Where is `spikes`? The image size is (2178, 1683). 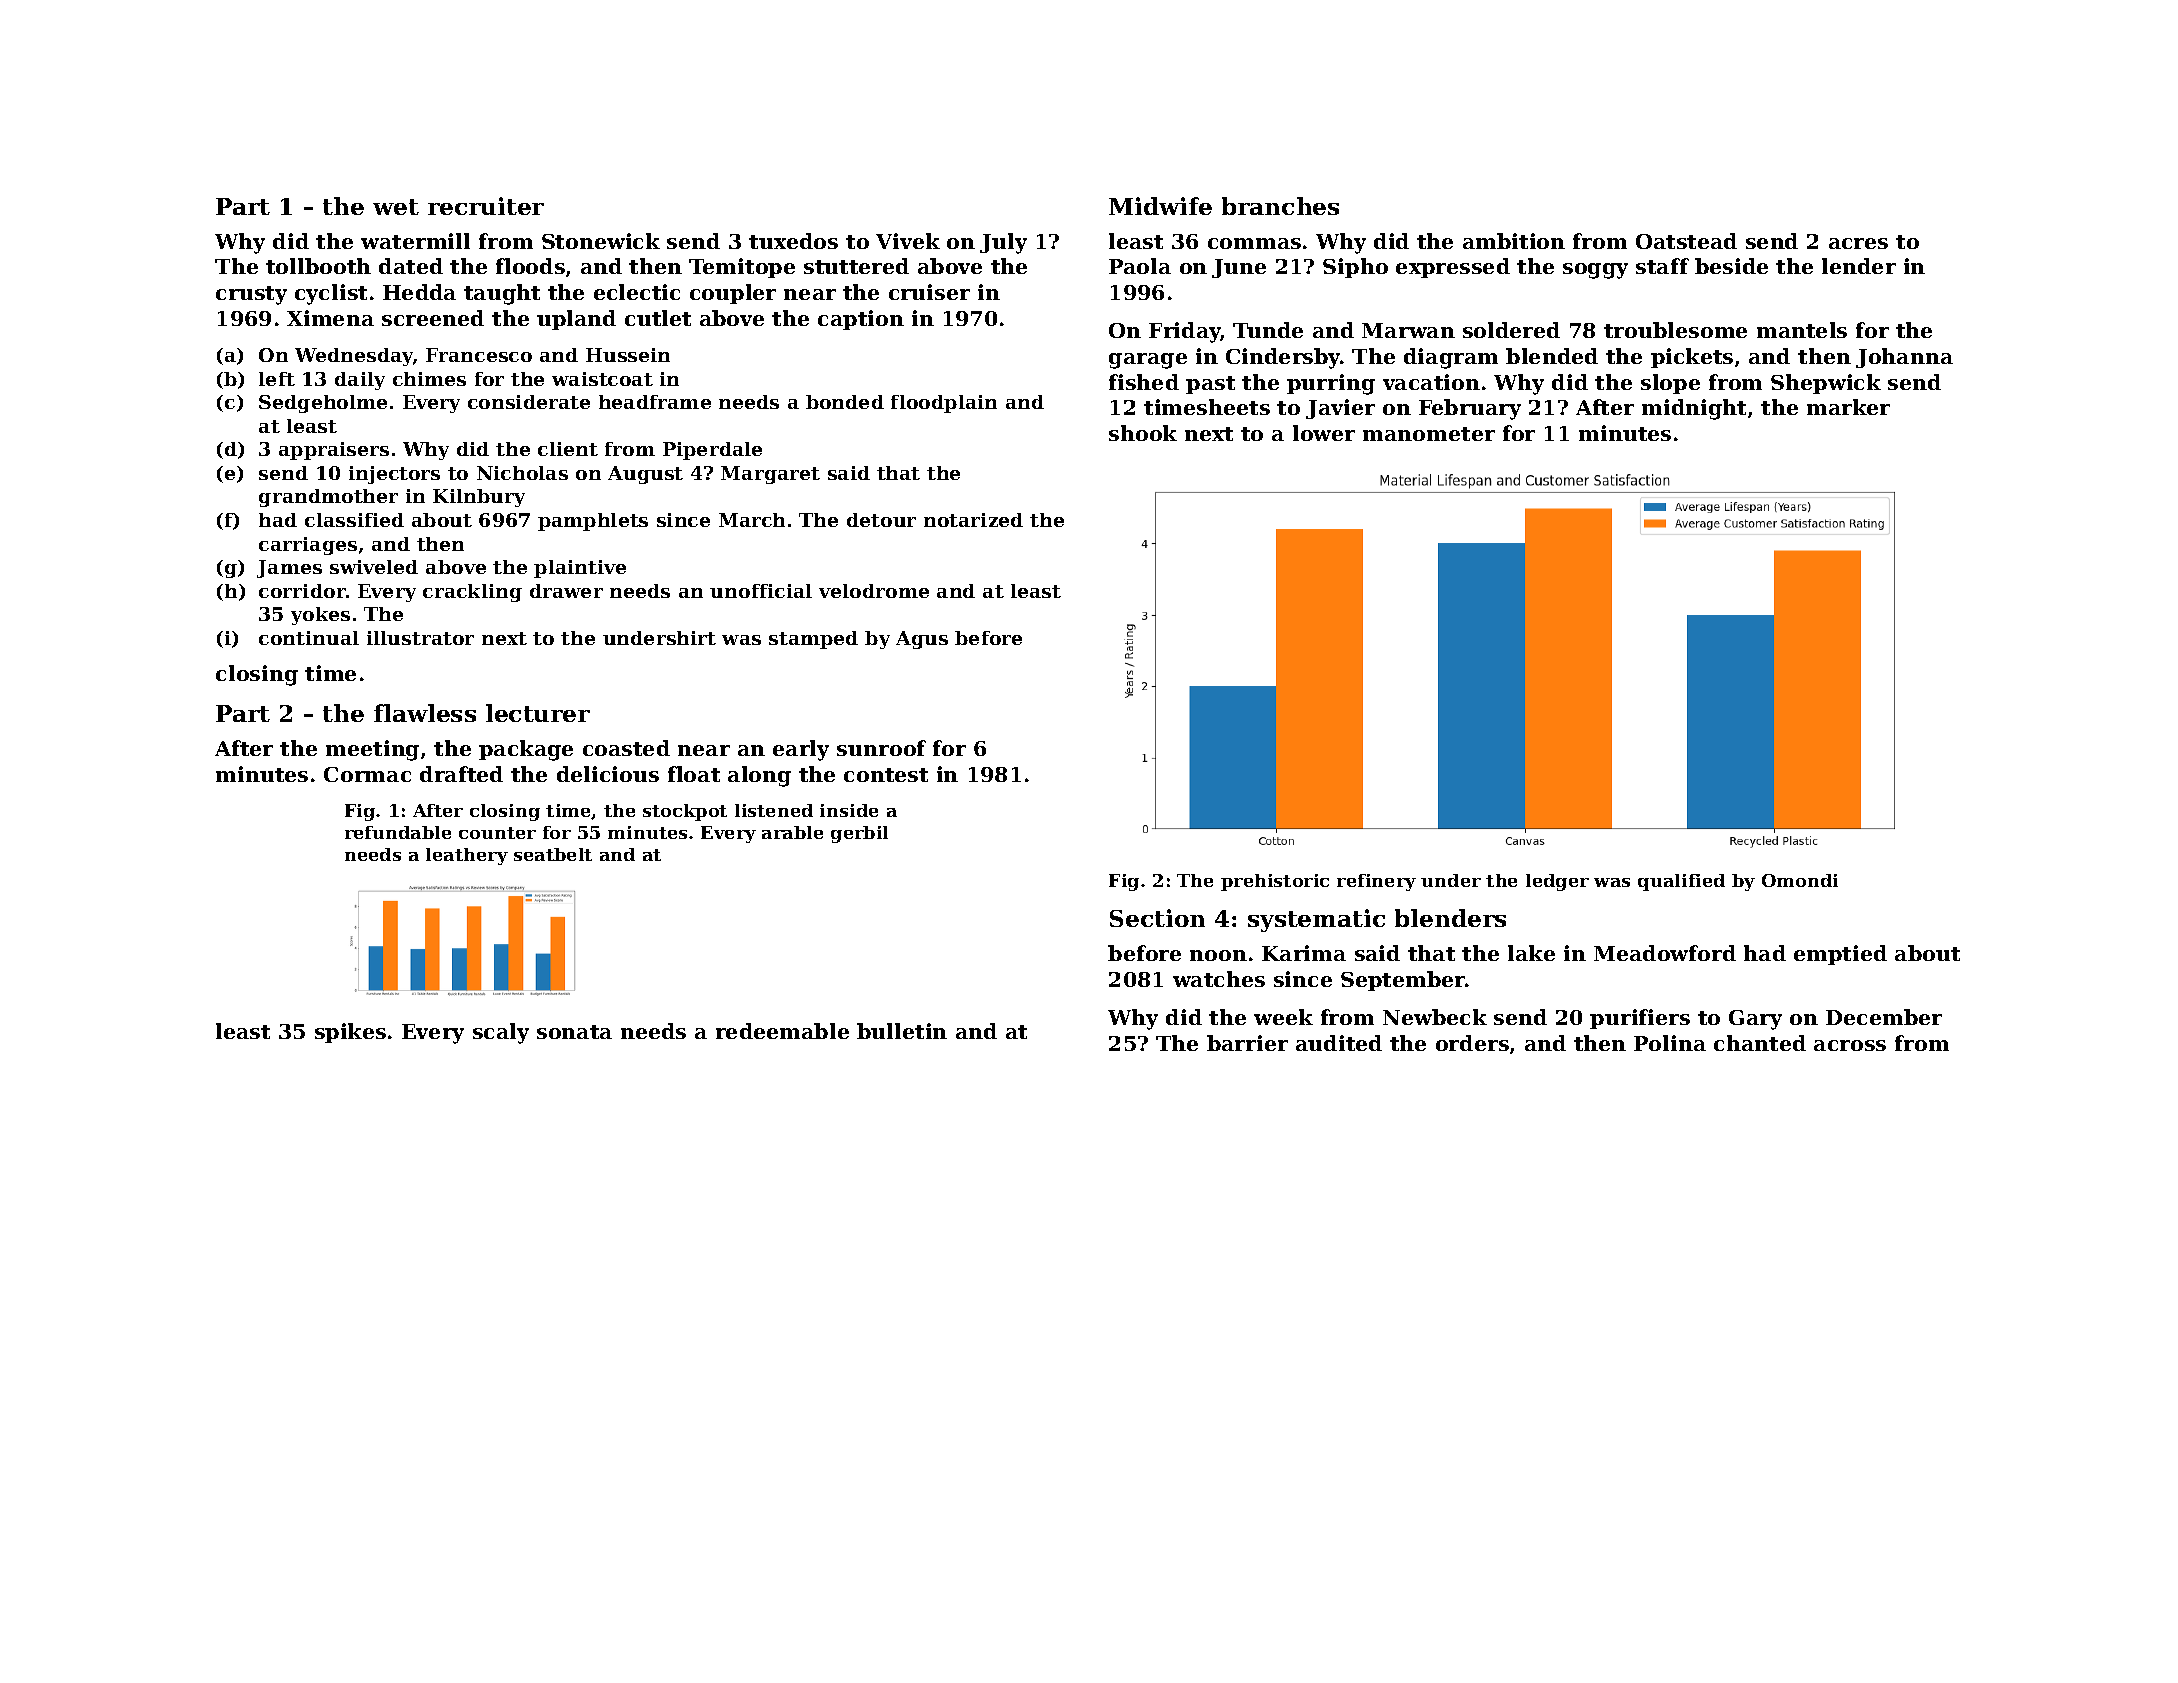
spikes is located at coordinates (350, 1033).
